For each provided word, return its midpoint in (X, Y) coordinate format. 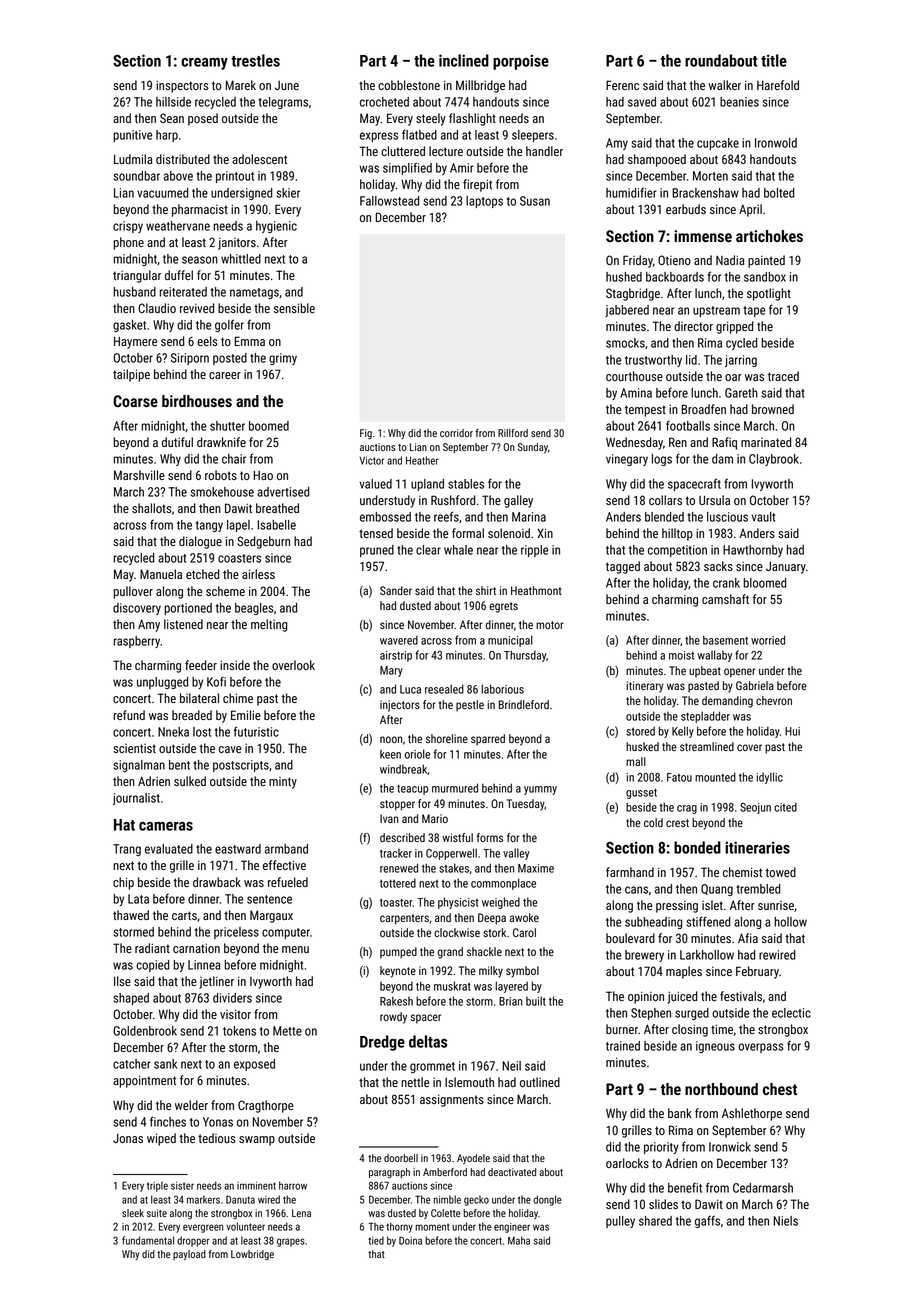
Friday (638, 261)
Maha (519, 1240)
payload (189, 1255)
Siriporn (190, 359)
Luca (410, 689)
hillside (173, 102)
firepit (477, 185)
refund (129, 715)
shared (655, 1221)
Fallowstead (389, 201)
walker (724, 85)
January (786, 568)
